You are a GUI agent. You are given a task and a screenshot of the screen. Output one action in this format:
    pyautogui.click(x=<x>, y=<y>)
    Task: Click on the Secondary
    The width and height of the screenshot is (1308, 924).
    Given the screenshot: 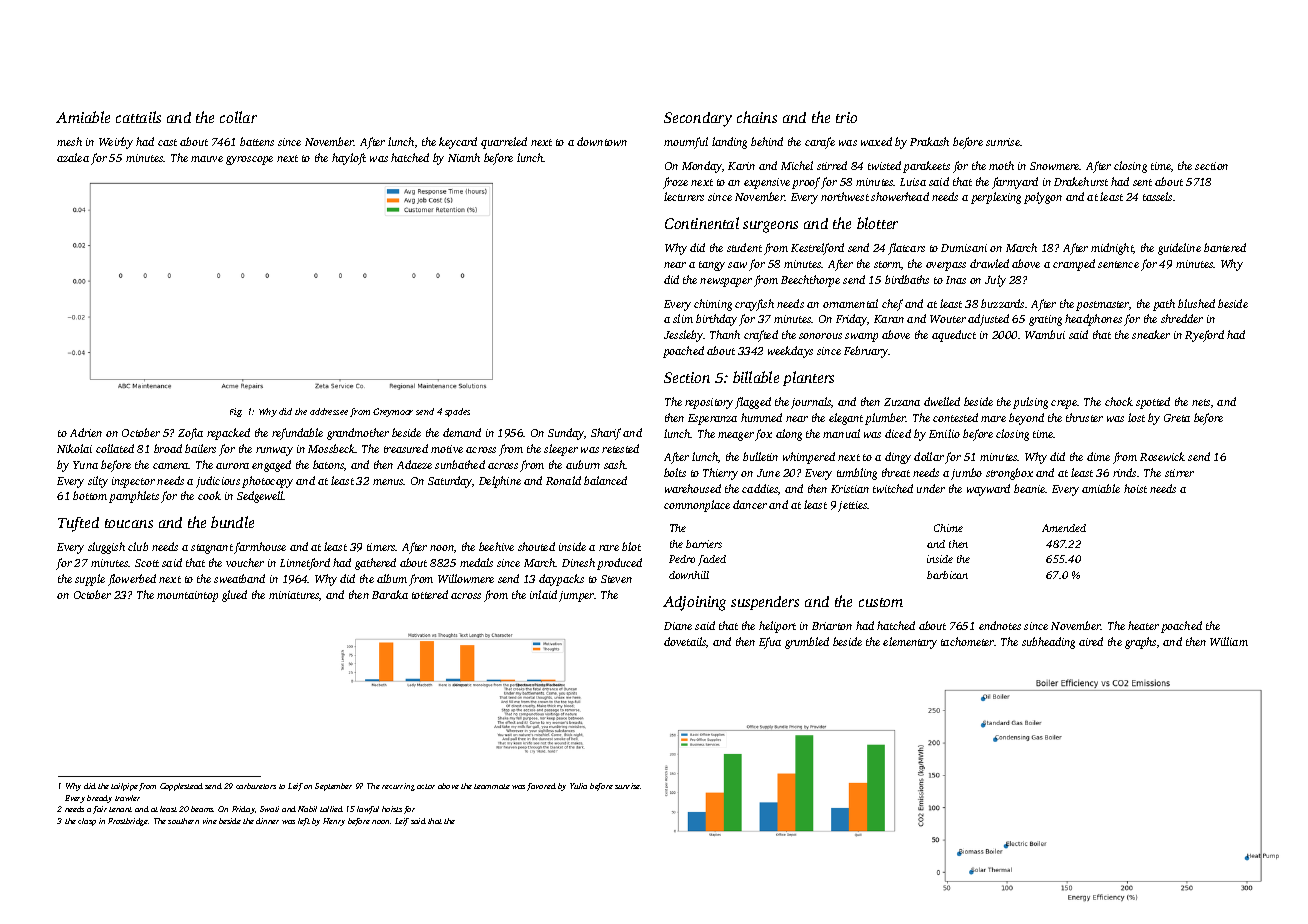 What is the action you would take?
    pyautogui.click(x=698, y=119)
